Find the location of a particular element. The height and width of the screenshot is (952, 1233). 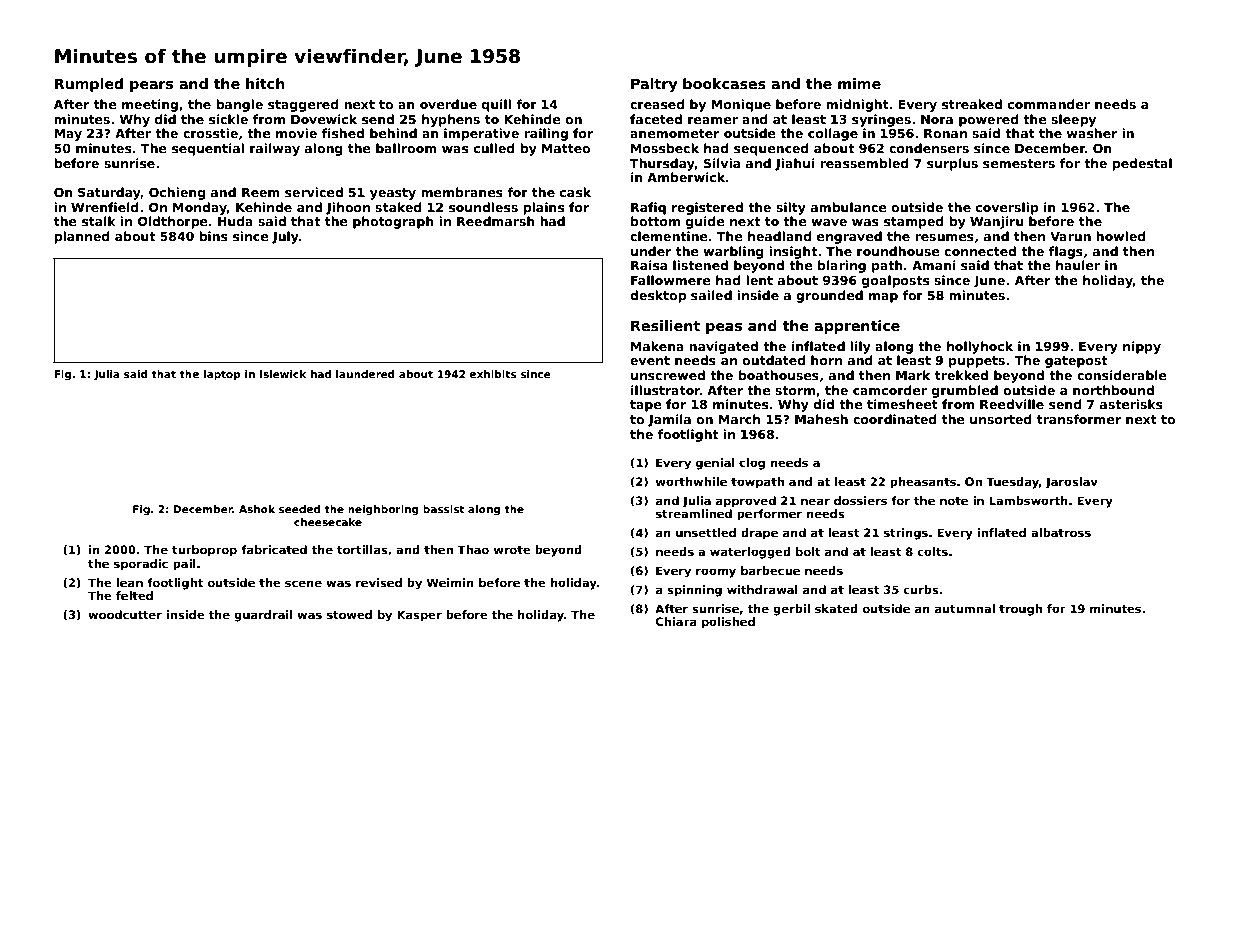

commander is located at coordinates (1049, 104).
